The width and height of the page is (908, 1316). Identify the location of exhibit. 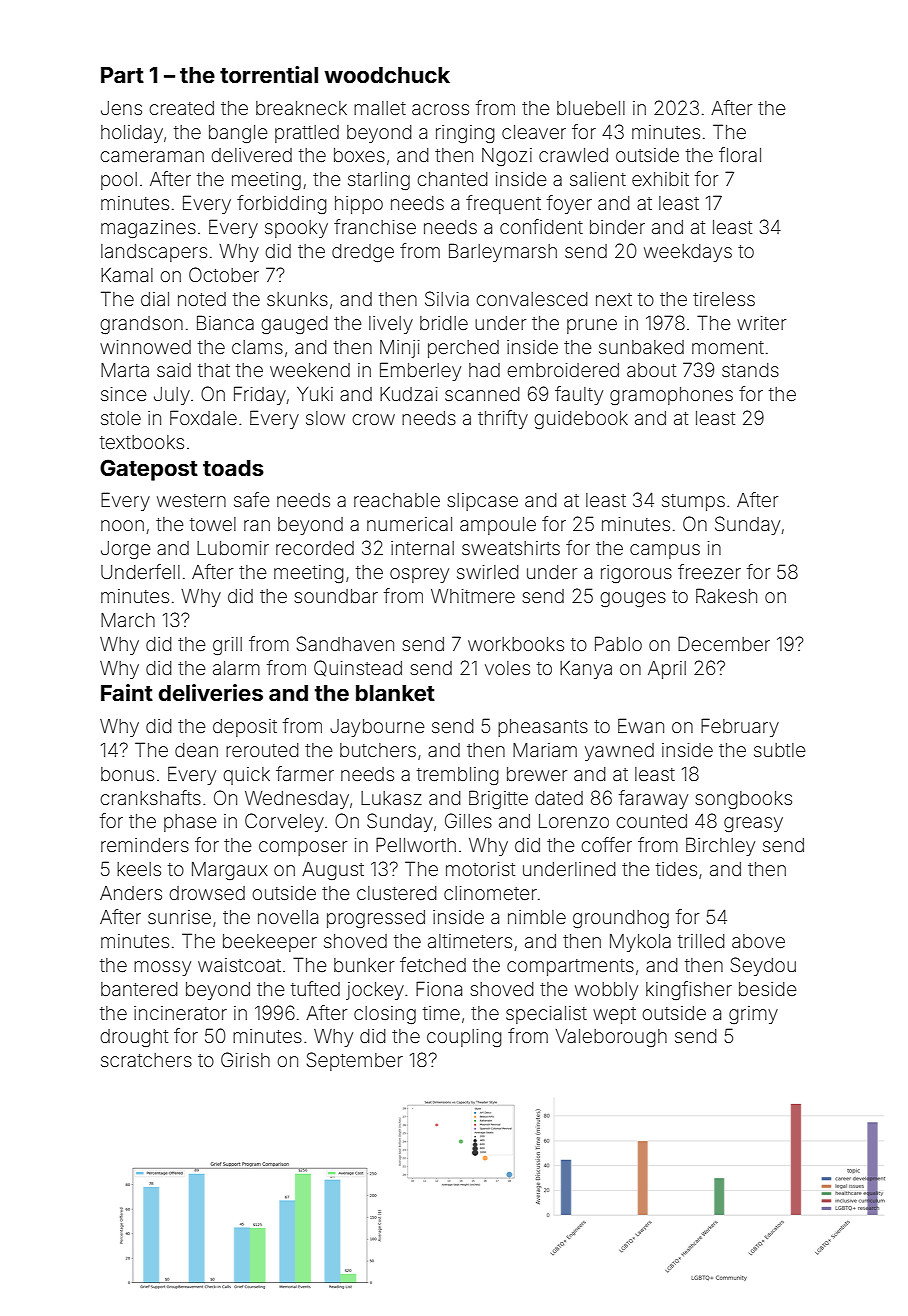
(660, 179).
